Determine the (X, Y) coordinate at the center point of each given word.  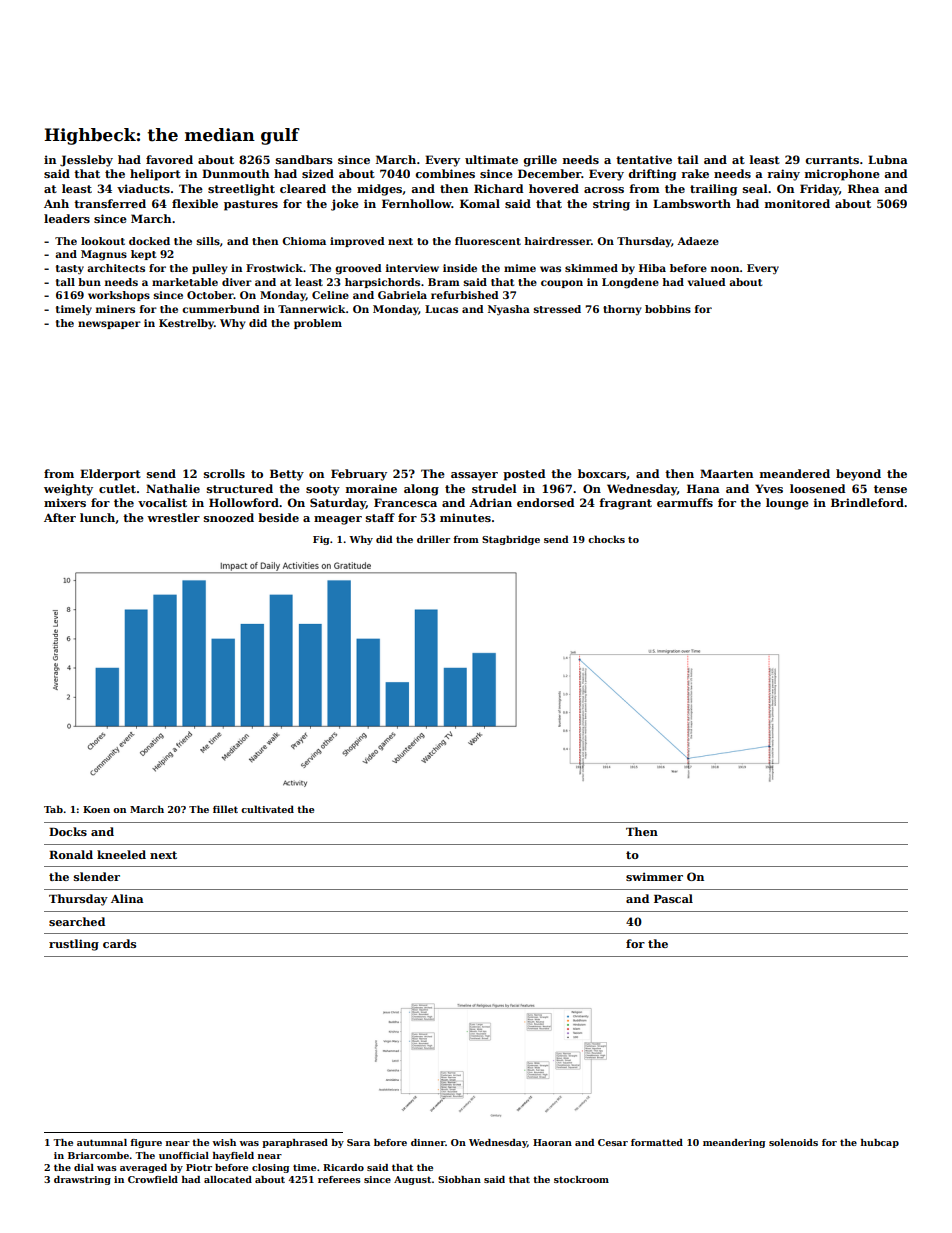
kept (143, 255)
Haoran (552, 1142)
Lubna (888, 159)
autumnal (102, 1142)
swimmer (654, 876)
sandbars (304, 159)
